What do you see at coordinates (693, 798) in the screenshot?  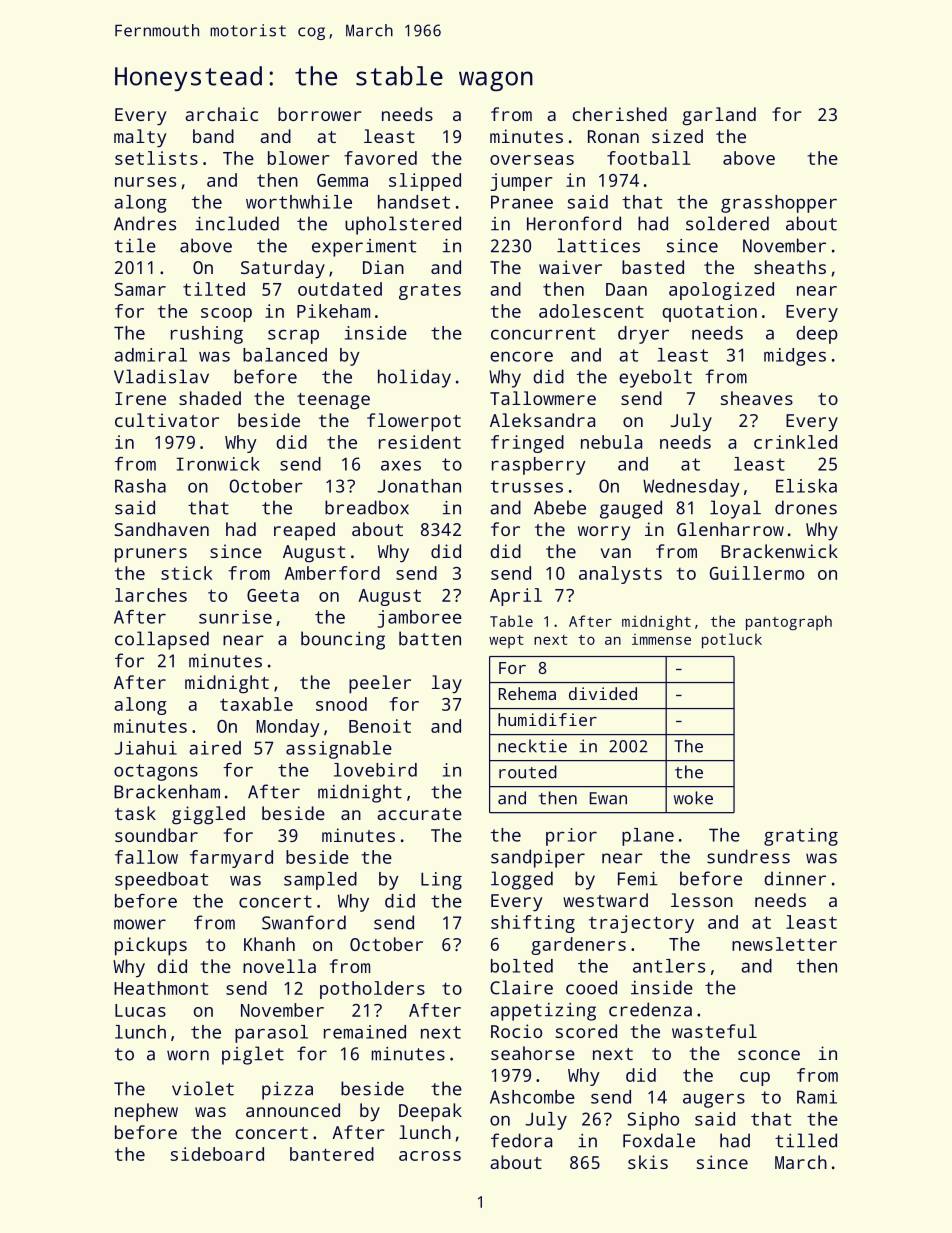 I see `woke` at bounding box center [693, 798].
